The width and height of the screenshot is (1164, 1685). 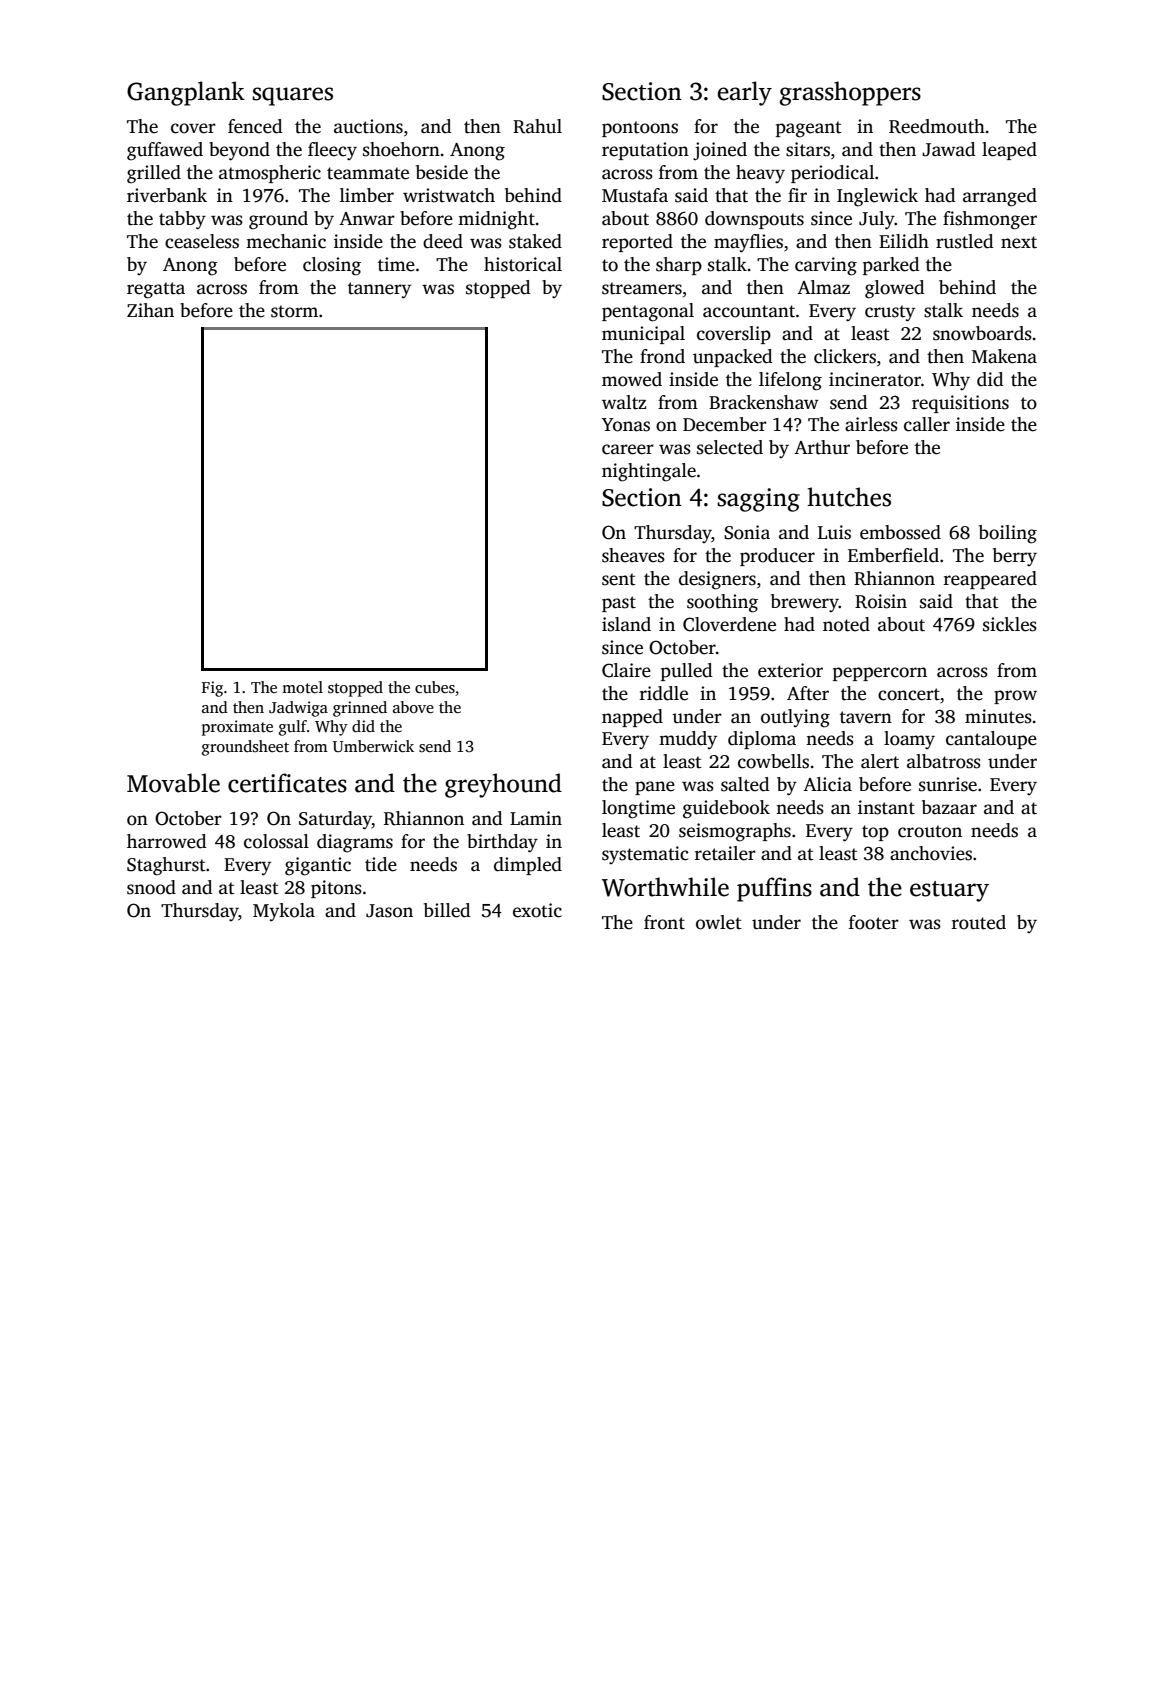 What do you see at coordinates (150, 310) in the screenshot?
I see `Zihan` at bounding box center [150, 310].
